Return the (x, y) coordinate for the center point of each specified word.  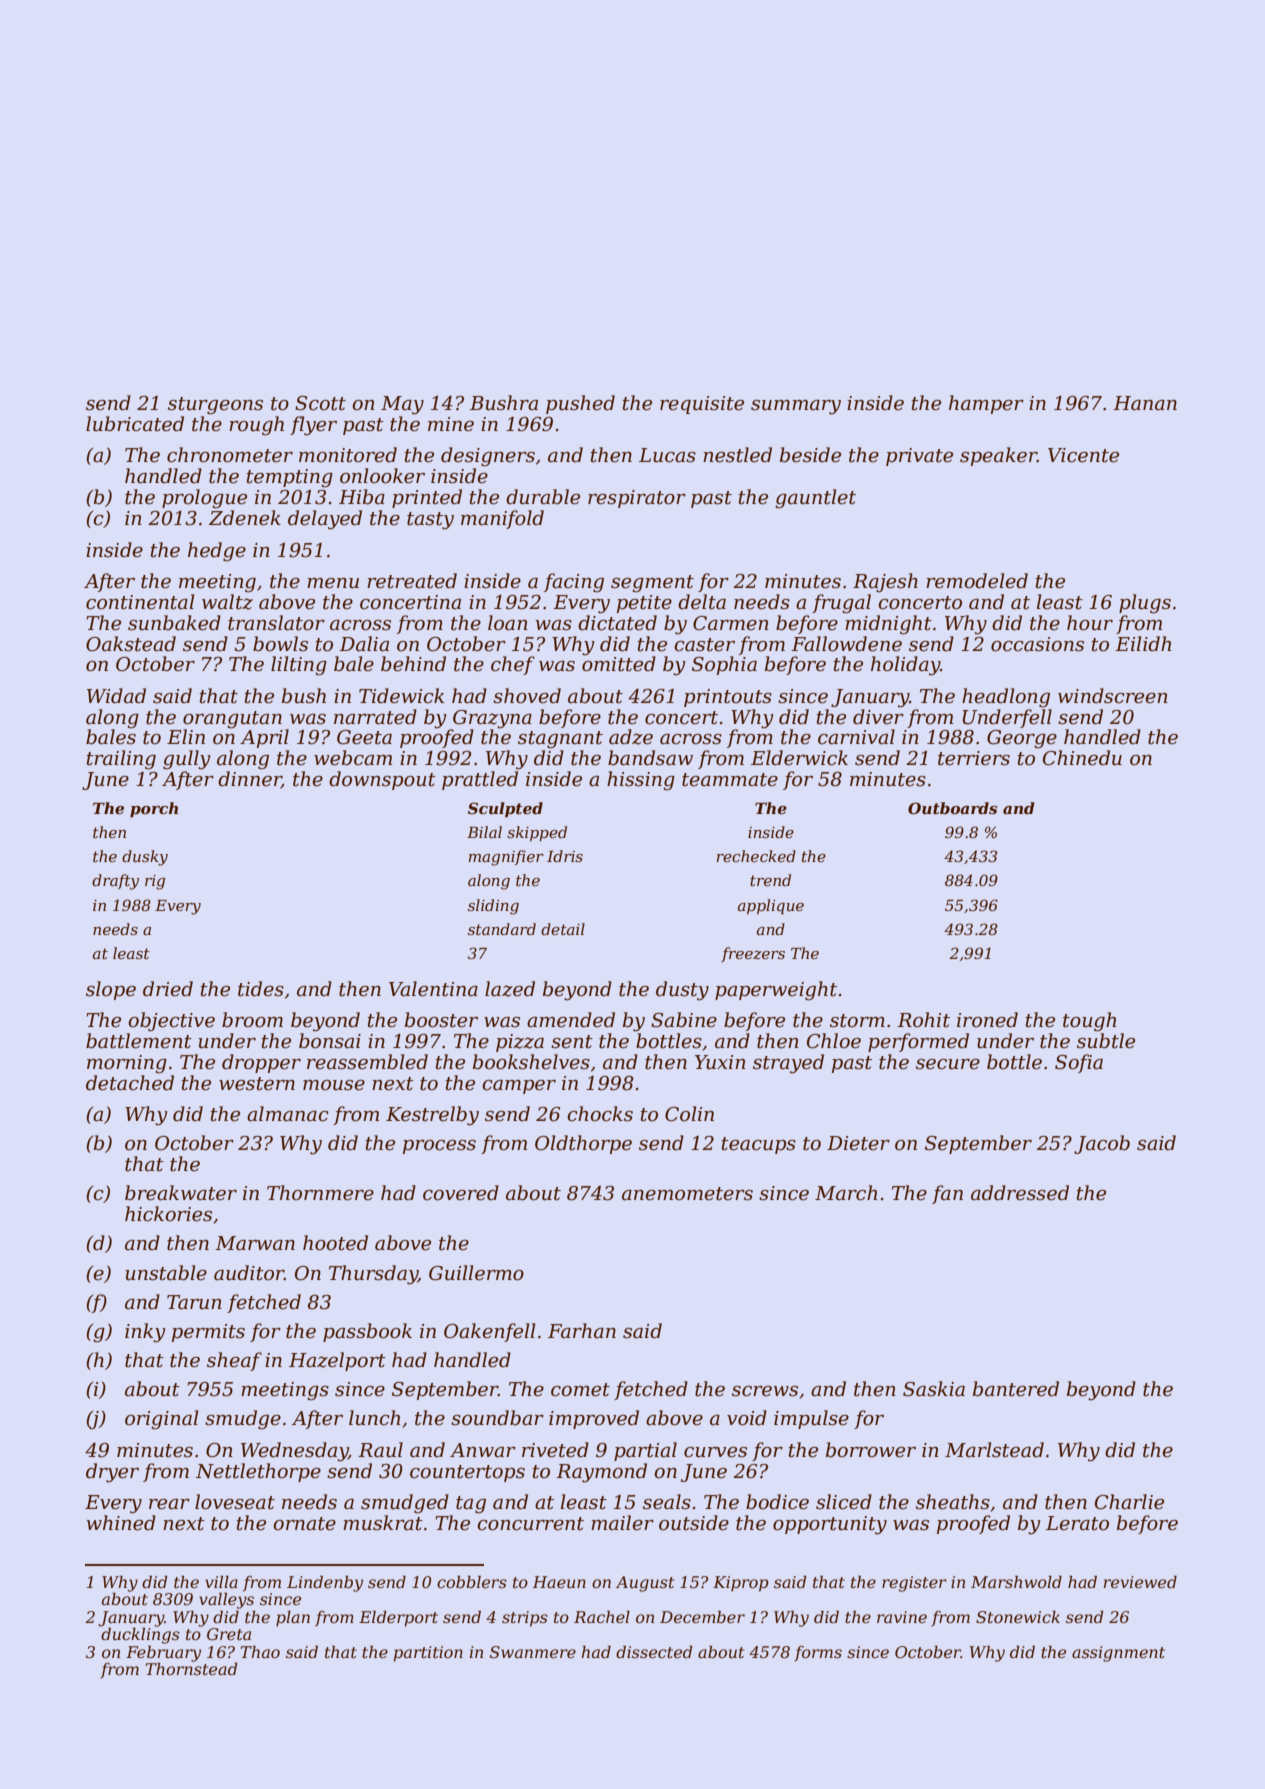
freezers (753, 954)
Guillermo (476, 1273)
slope (111, 990)
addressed (1020, 1193)
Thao (260, 1652)
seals (667, 1502)
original (161, 1420)
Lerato (1077, 1523)
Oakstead (131, 644)
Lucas (667, 455)
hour (1090, 623)
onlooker (382, 476)
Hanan (1145, 403)
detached (130, 1083)
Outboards (952, 808)
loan (508, 623)
